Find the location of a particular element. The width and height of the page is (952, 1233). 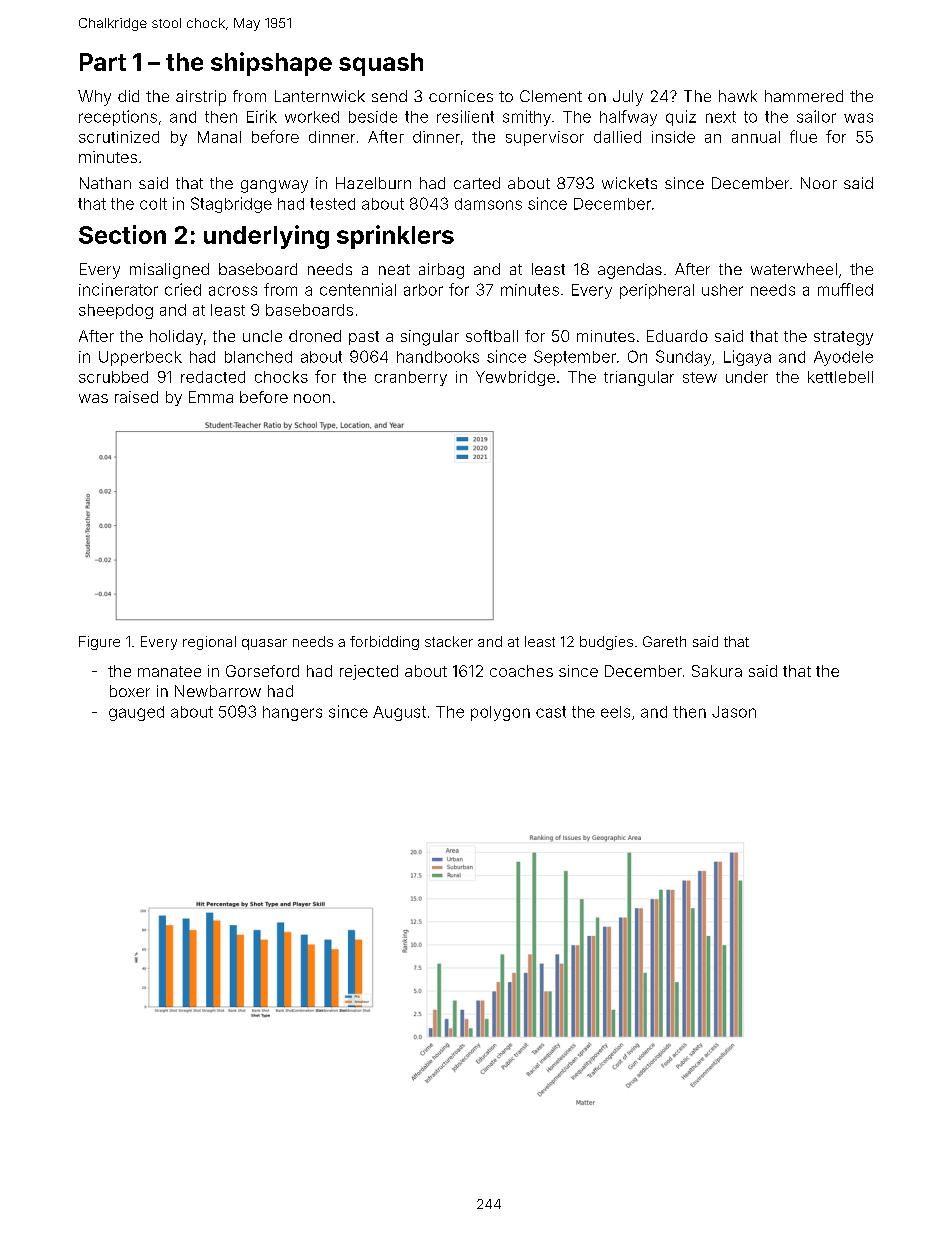

airstrip is located at coordinates (201, 98).
